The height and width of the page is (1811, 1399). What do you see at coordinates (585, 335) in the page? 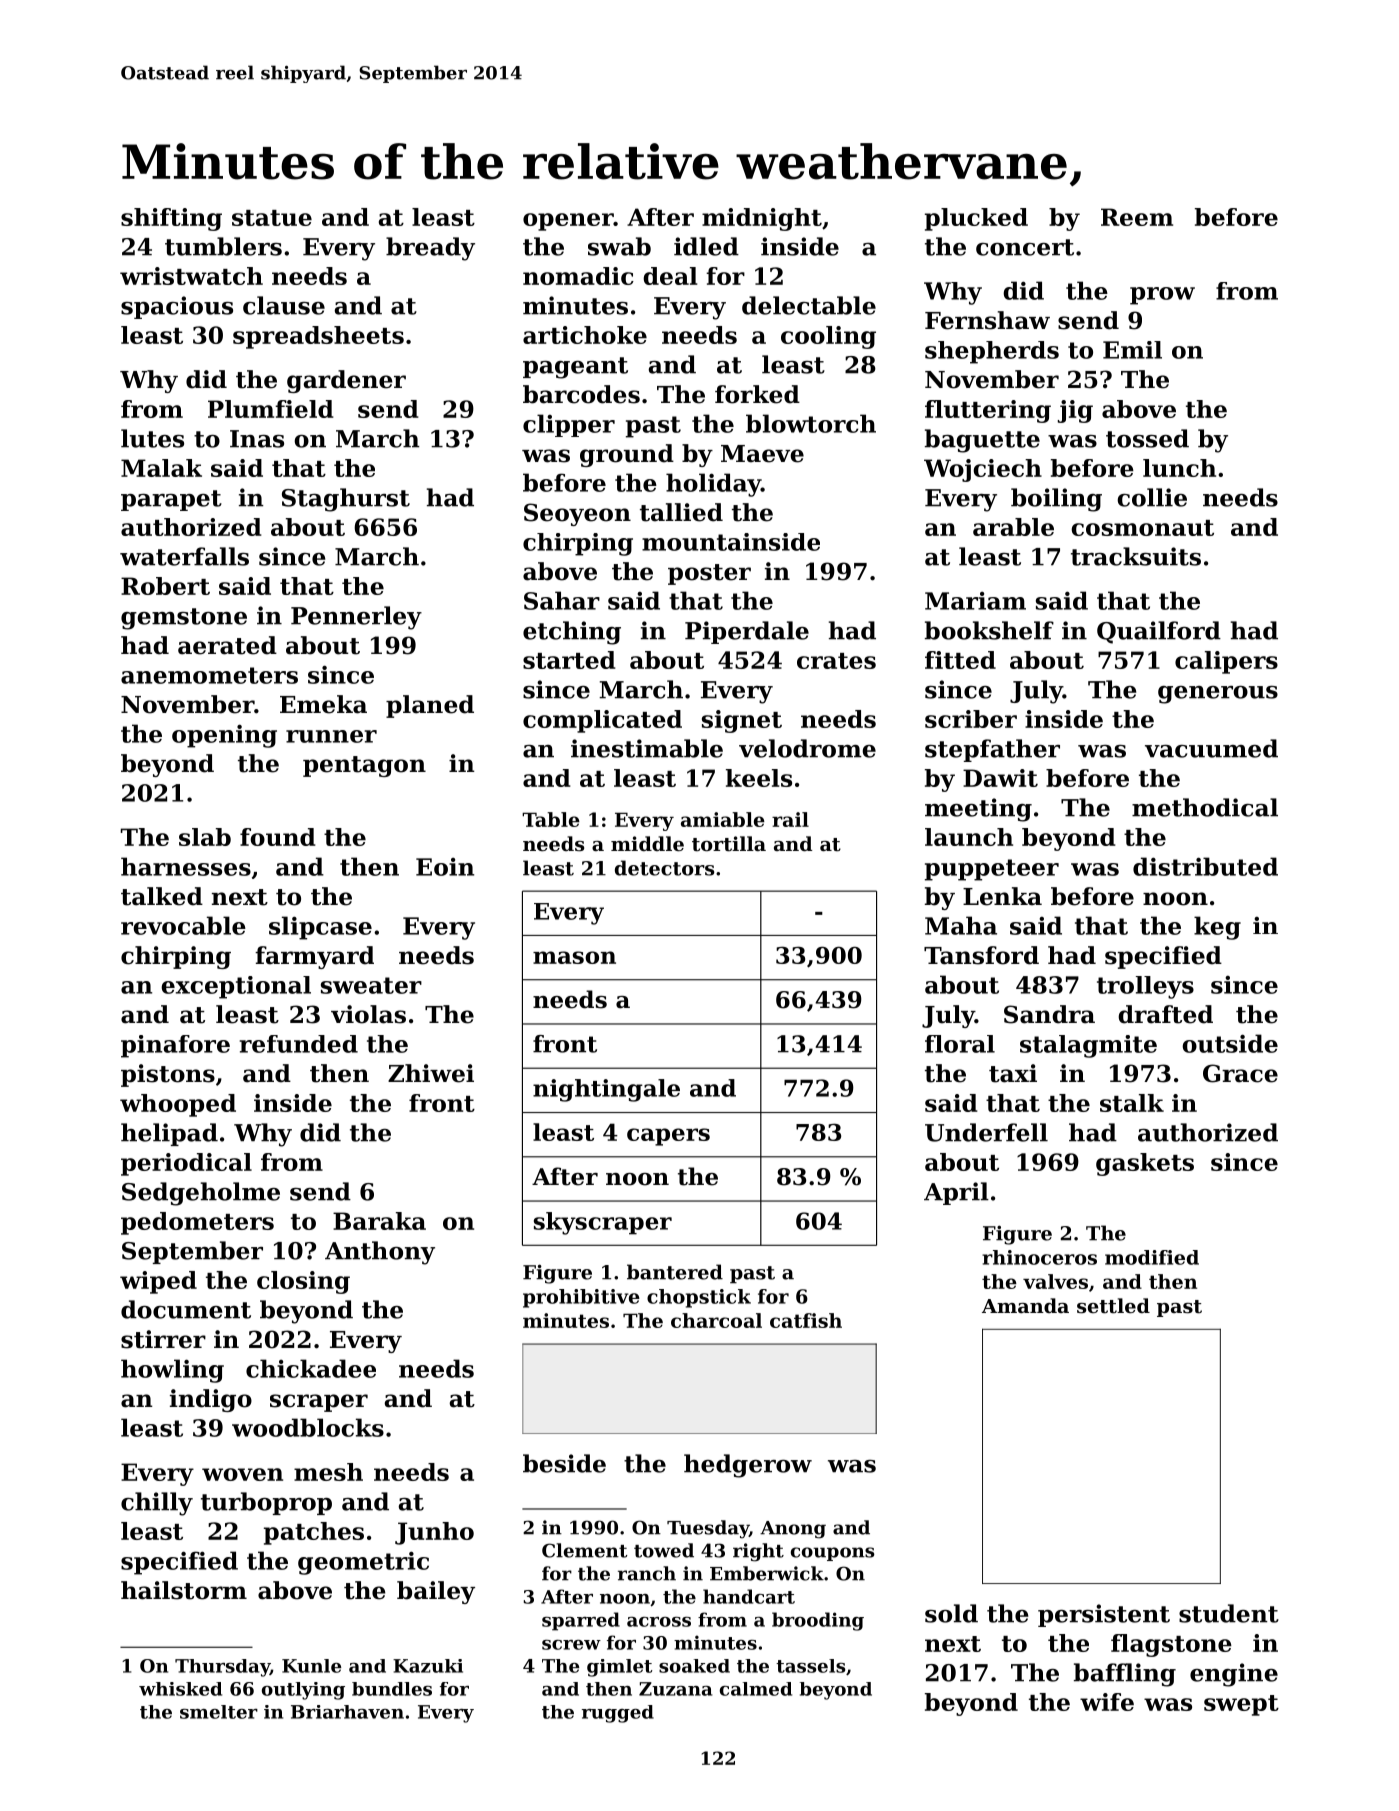
I see `artichoke` at bounding box center [585, 335].
